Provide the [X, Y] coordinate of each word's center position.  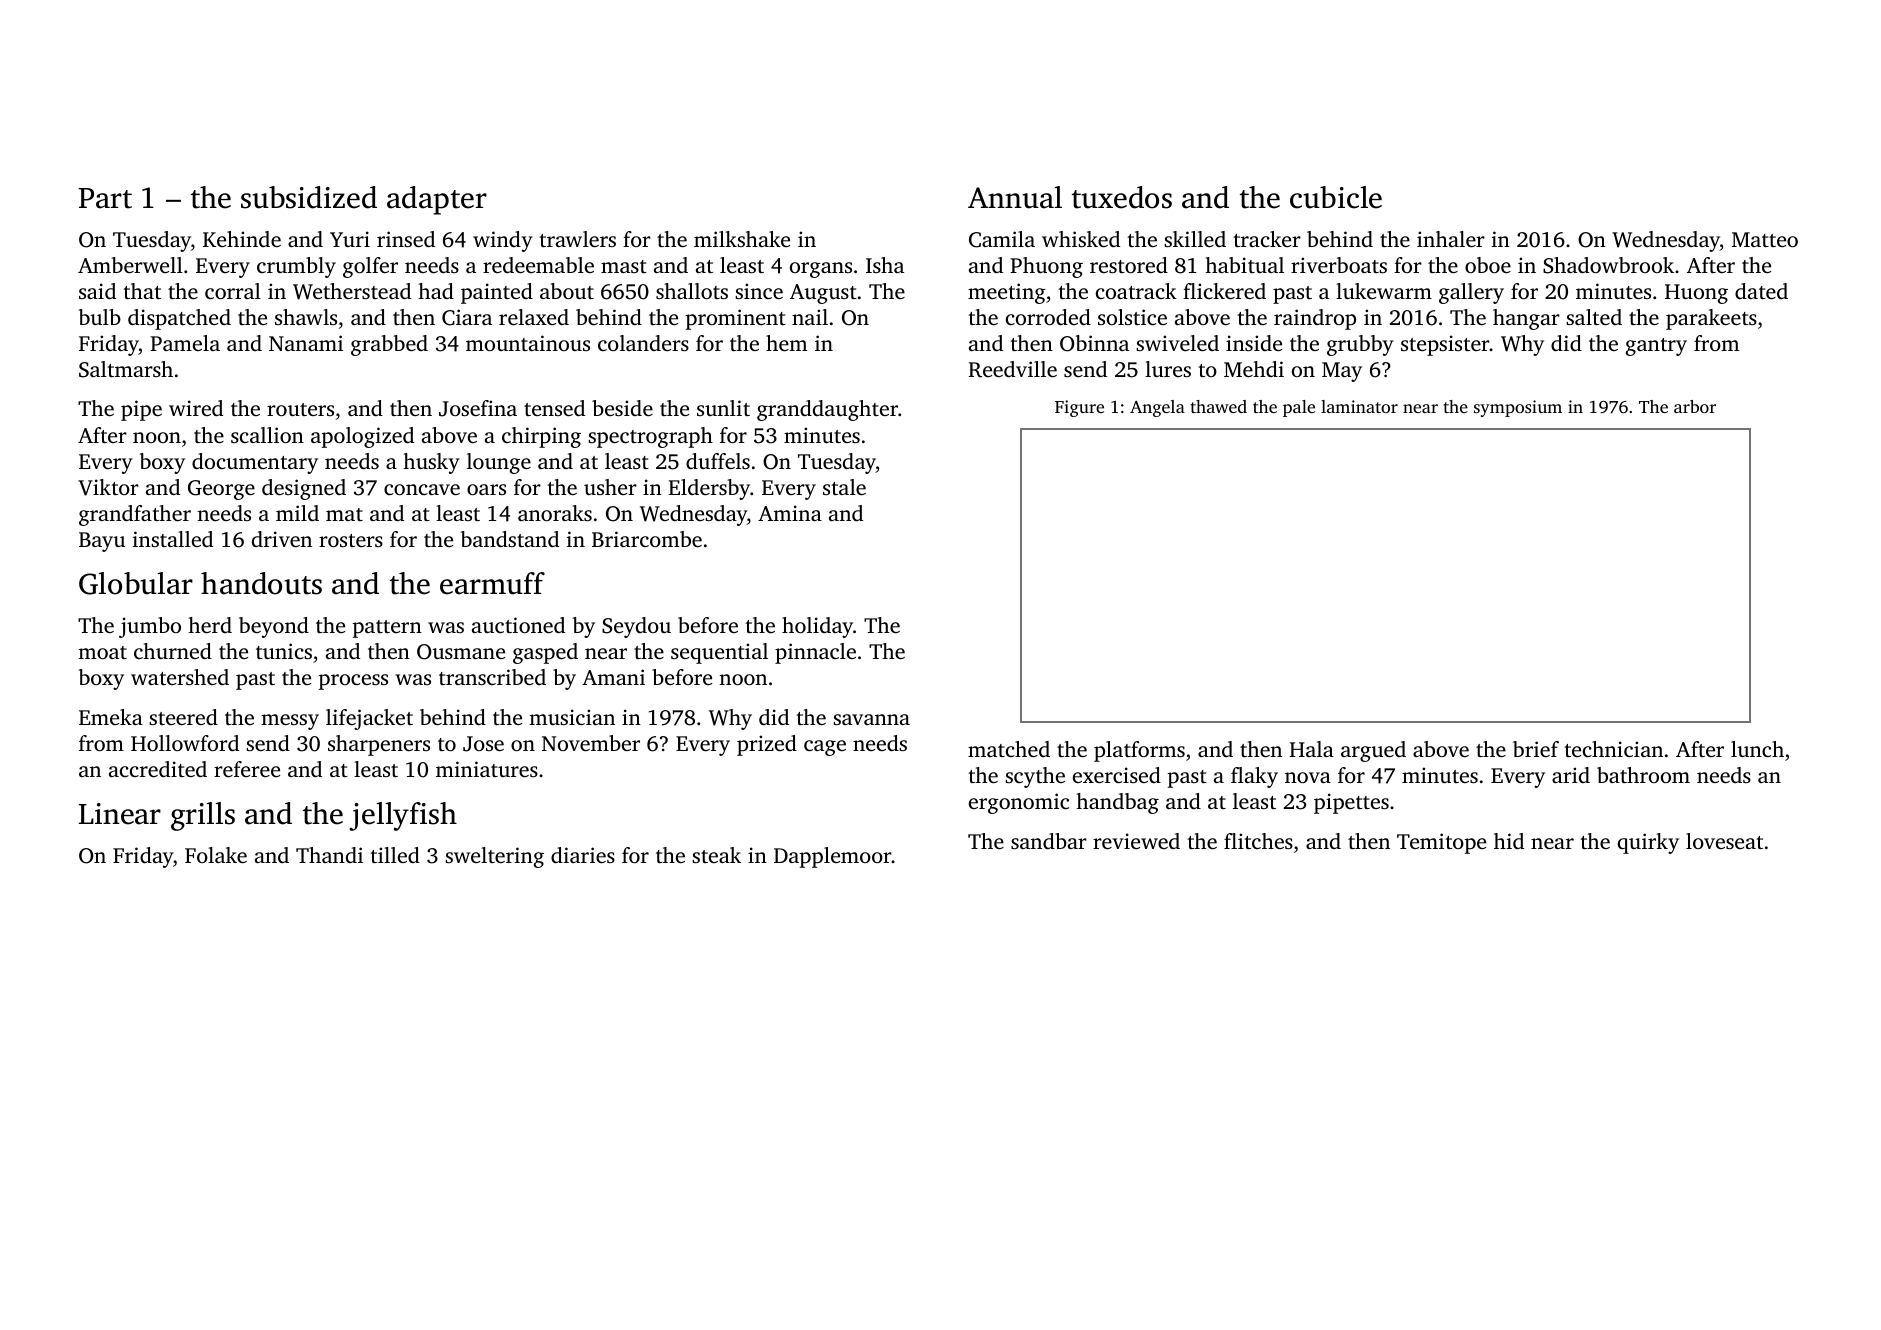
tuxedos [1122, 197]
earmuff [492, 583]
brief [1536, 749]
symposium [1518, 408]
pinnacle [815, 653]
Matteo [1765, 239]
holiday [817, 627]
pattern [387, 629]
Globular [136, 583]
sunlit [723, 408]
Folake [216, 855]
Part [105, 198]
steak [716, 855]
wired [196, 408]
